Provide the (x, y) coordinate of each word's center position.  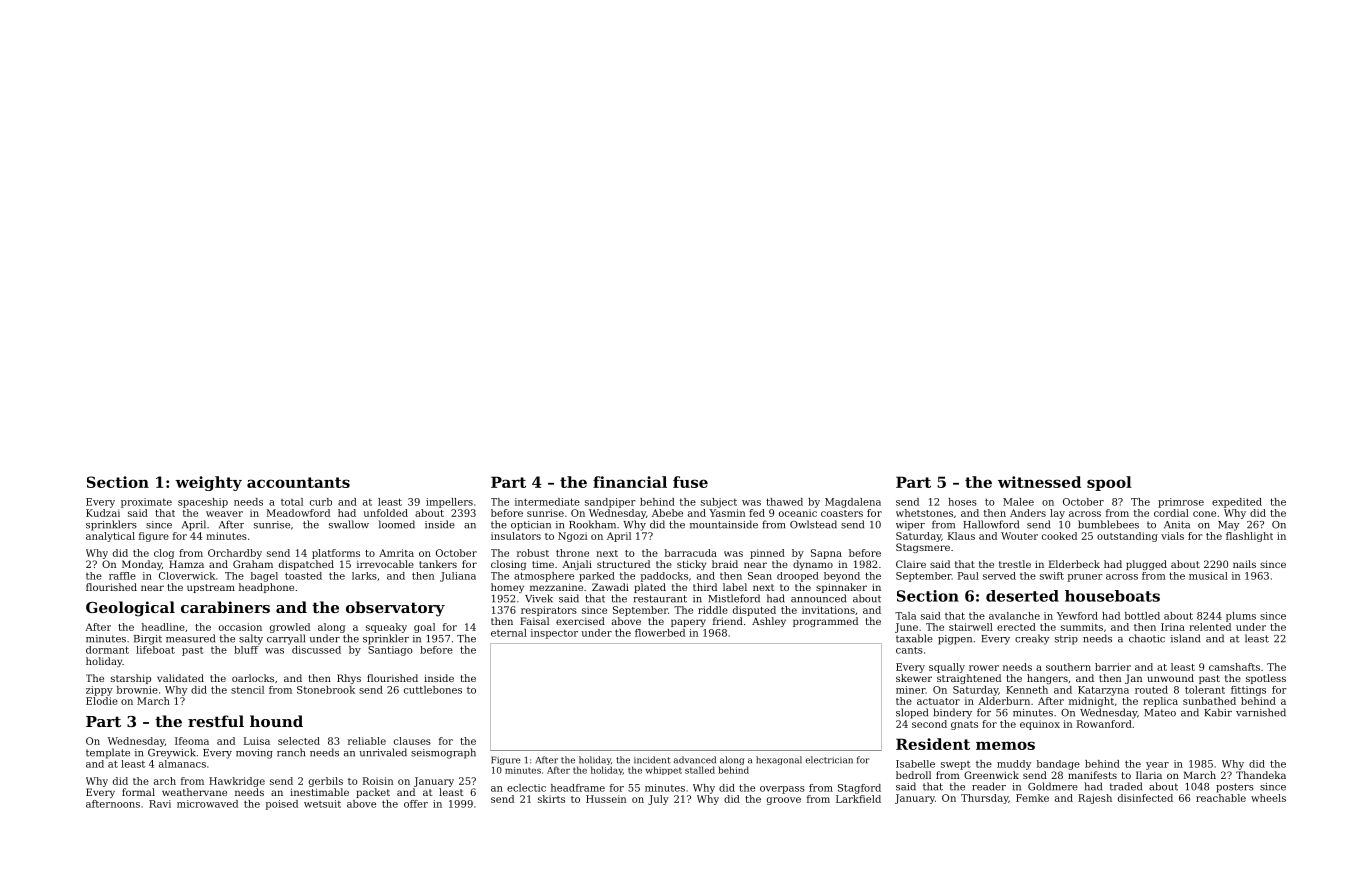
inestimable (319, 792)
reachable (1221, 798)
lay (1057, 514)
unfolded (386, 513)
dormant (107, 650)
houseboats (1112, 596)
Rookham (592, 524)
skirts (551, 799)
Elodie (102, 701)
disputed (754, 611)
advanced (695, 760)
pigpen (955, 640)
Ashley (769, 622)
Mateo (1160, 713)
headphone (266, 588)
